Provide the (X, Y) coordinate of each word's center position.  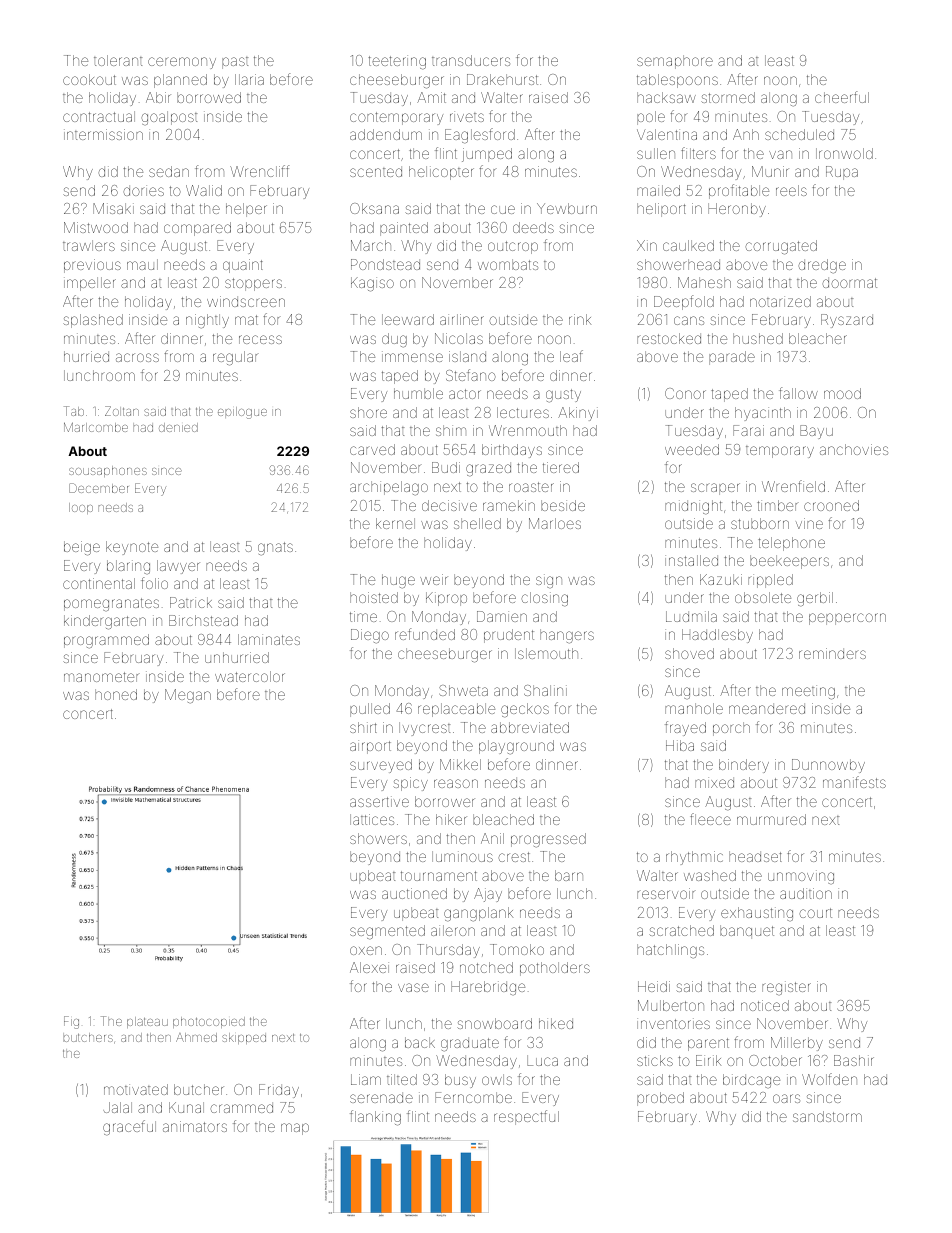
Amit (431, 97)
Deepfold (684, 302)
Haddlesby (717, 636)
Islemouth (546, 653)
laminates (269, 639)
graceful (129, 1127)
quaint (243, 266)
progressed (548, 840)
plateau (147, 1022)
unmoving (801, 877)
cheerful (842, 97)
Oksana (374, 208)
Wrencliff (259, 171)
